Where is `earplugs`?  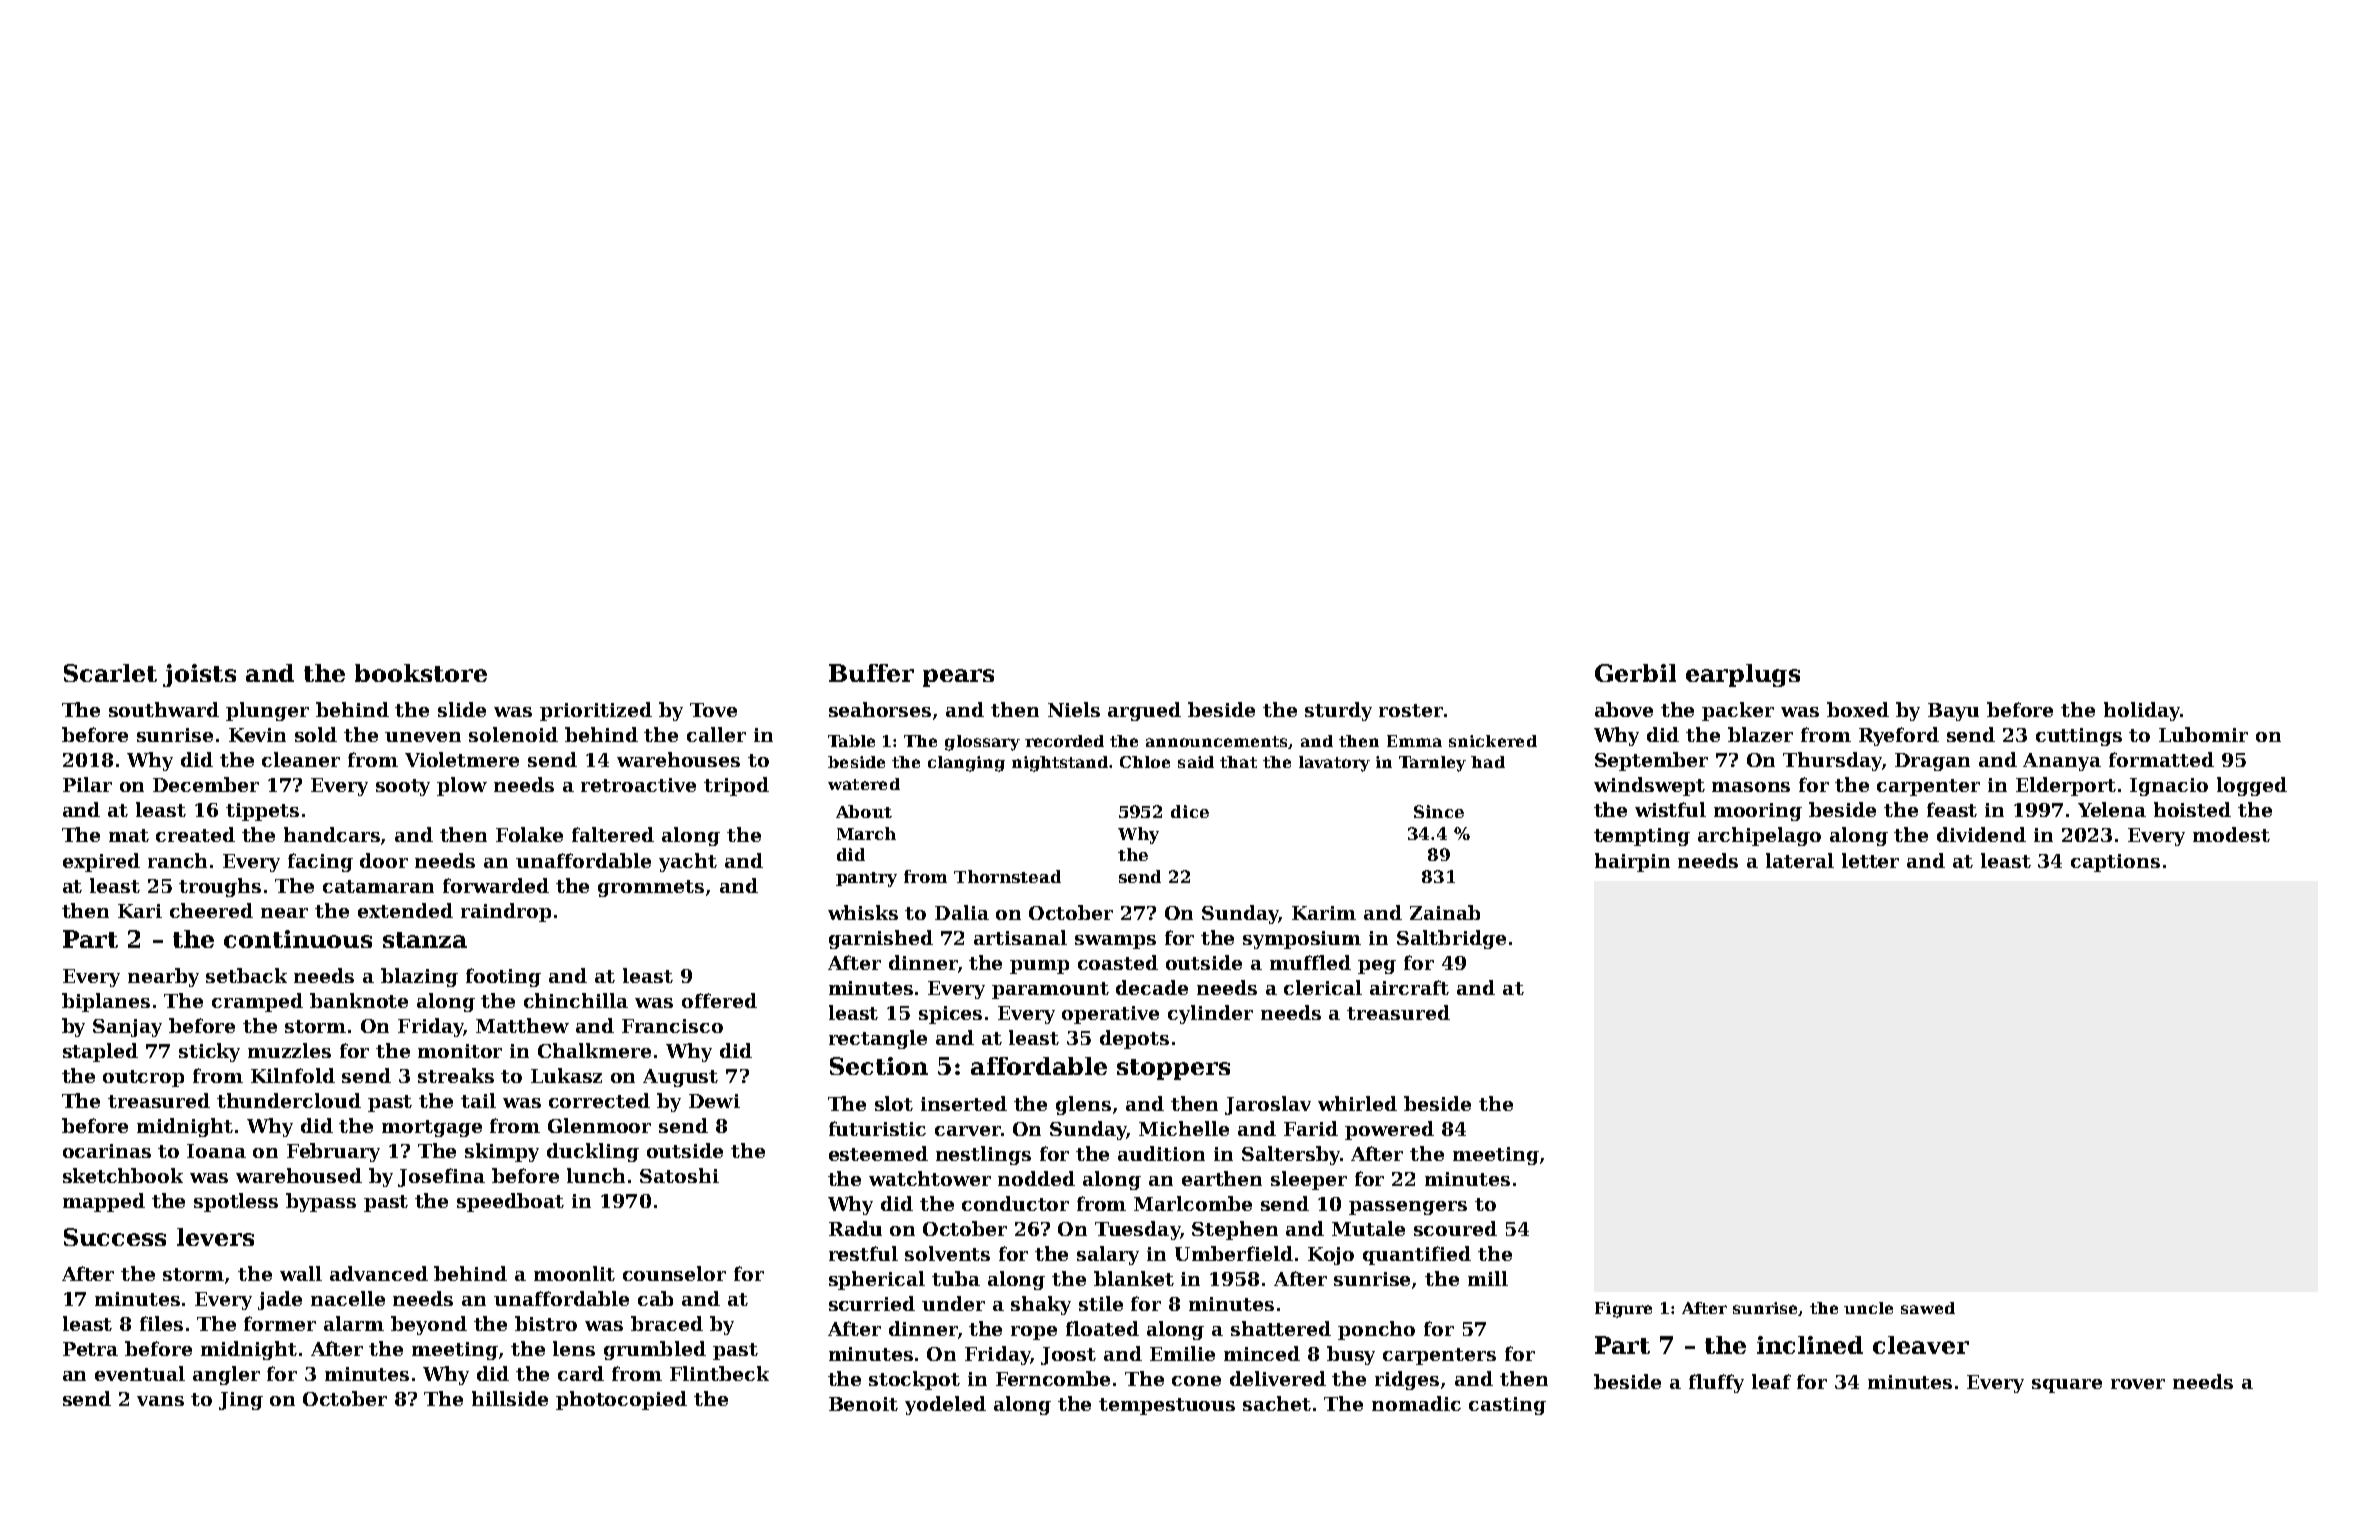
earplugs is located at coordinates (1743, 675).
